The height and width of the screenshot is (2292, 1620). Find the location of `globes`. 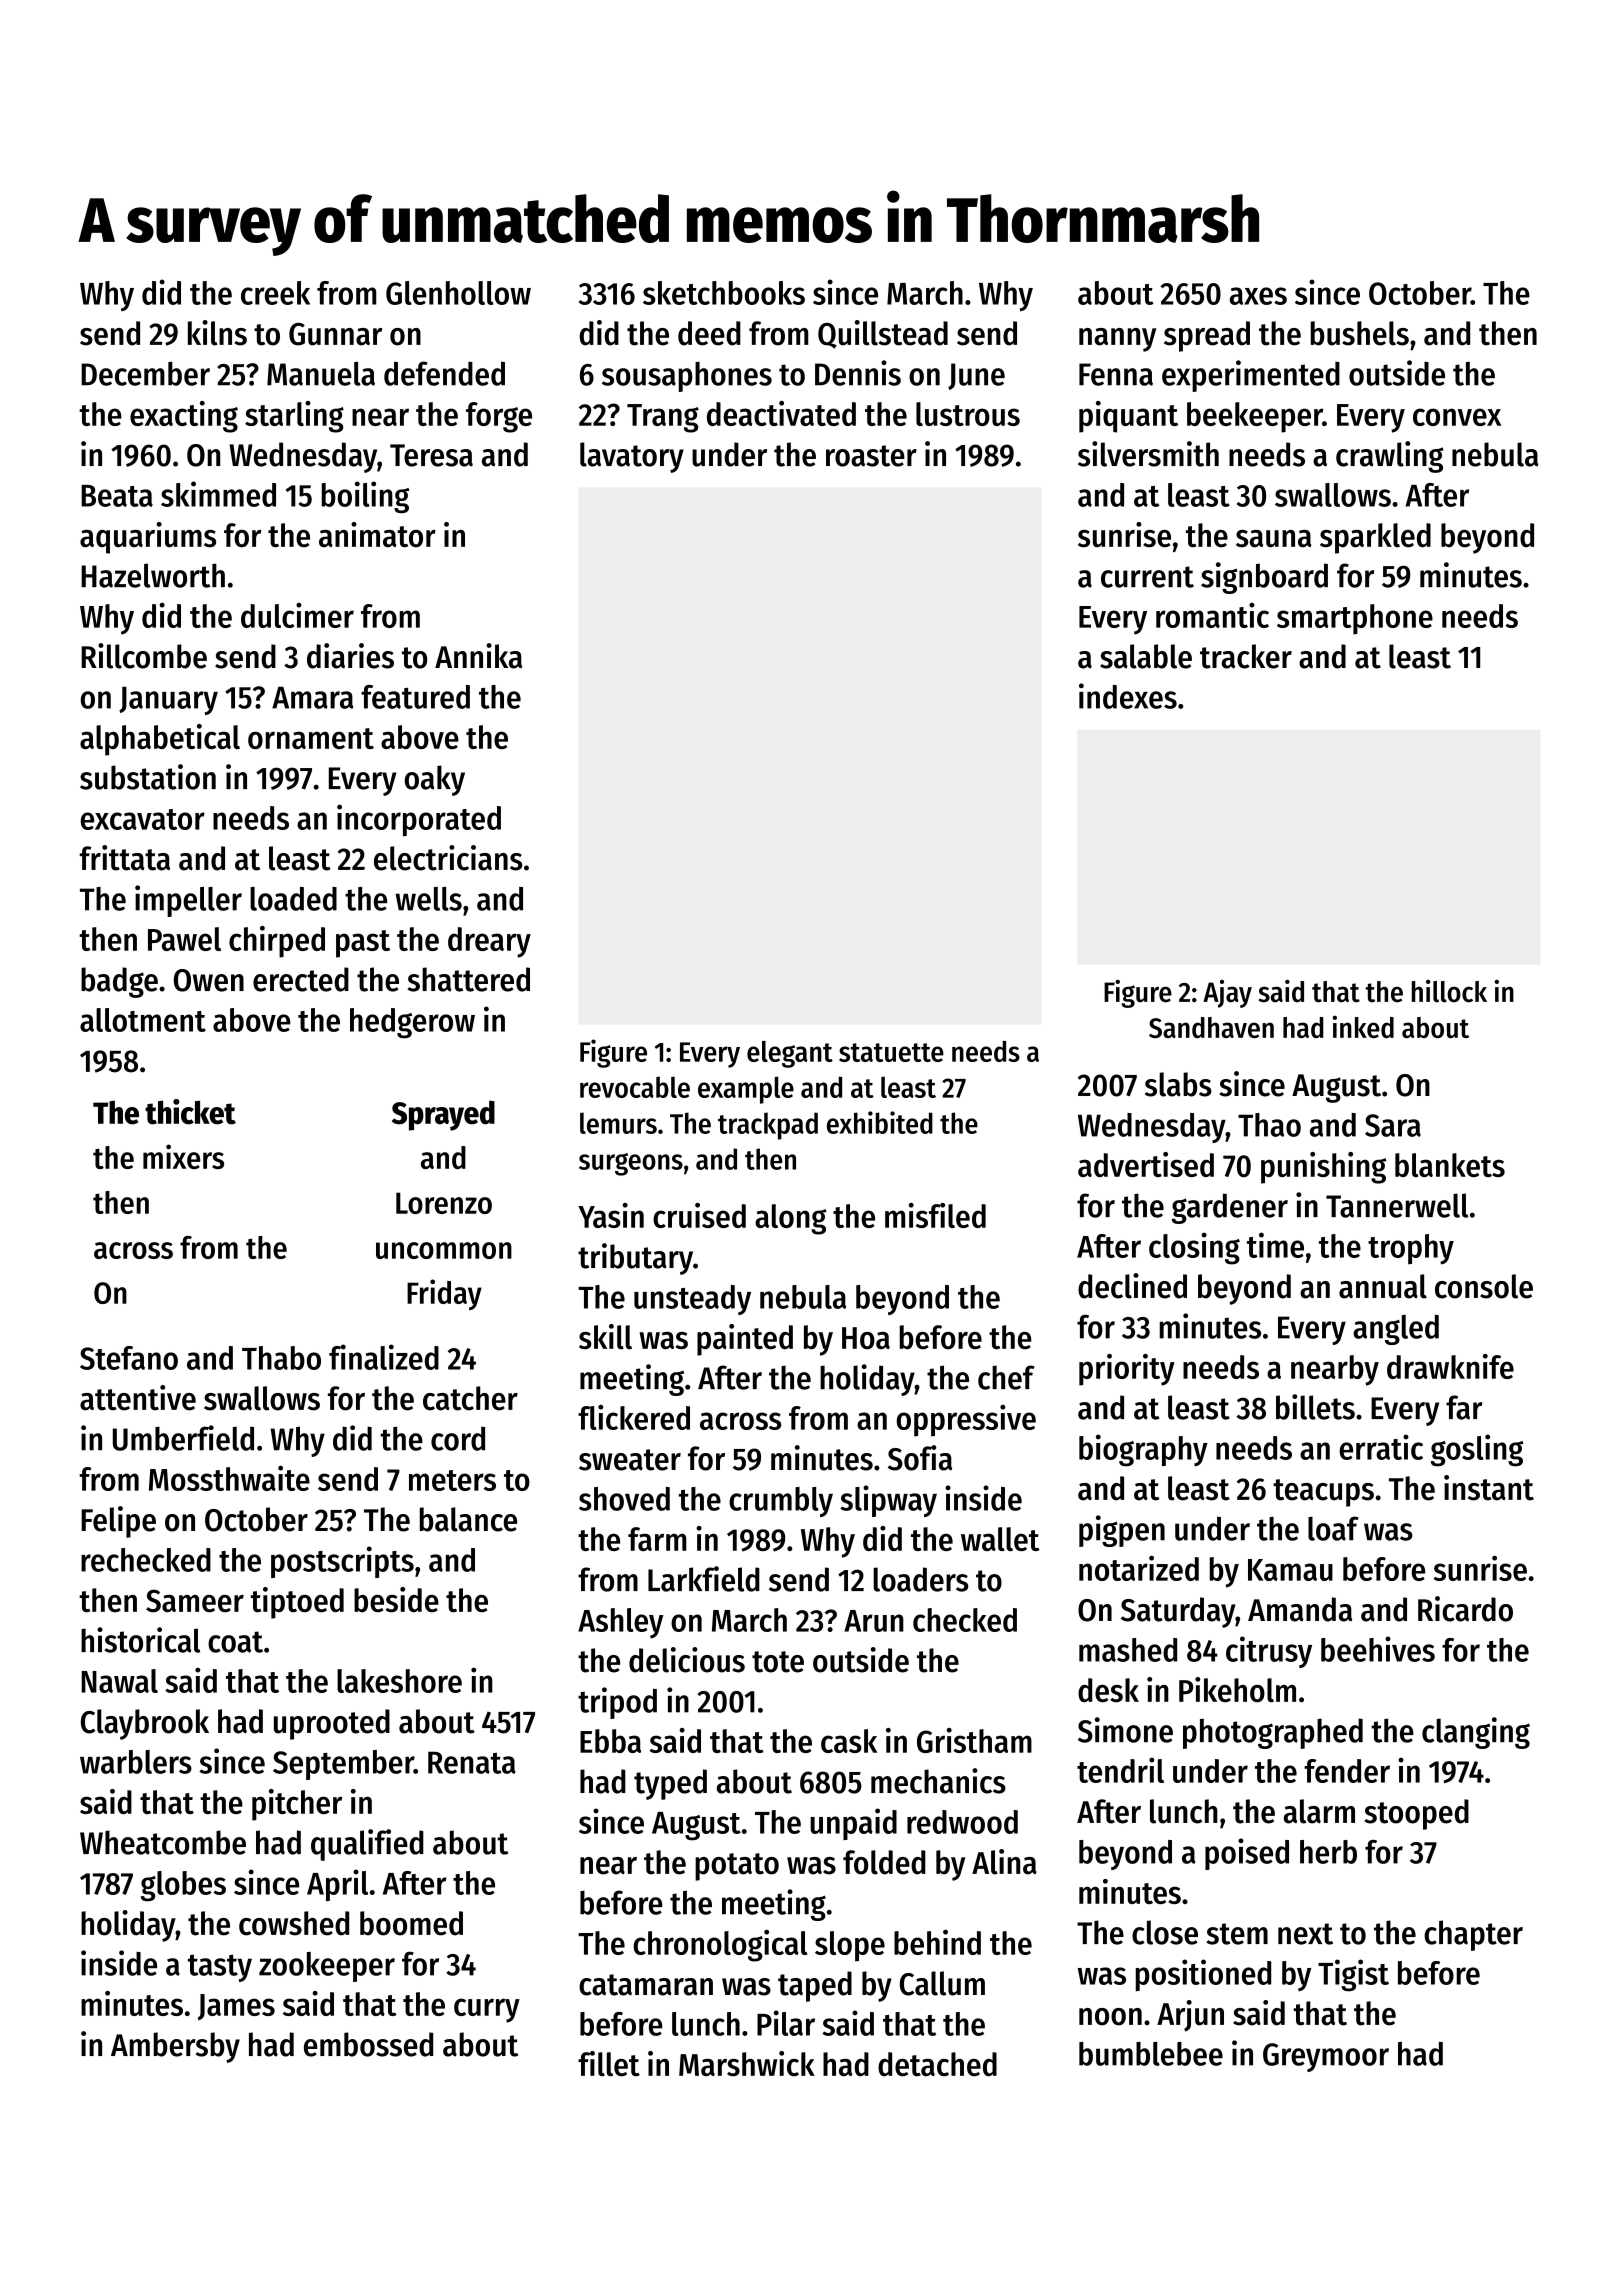

globes is located at coordinates (183, 1886).
